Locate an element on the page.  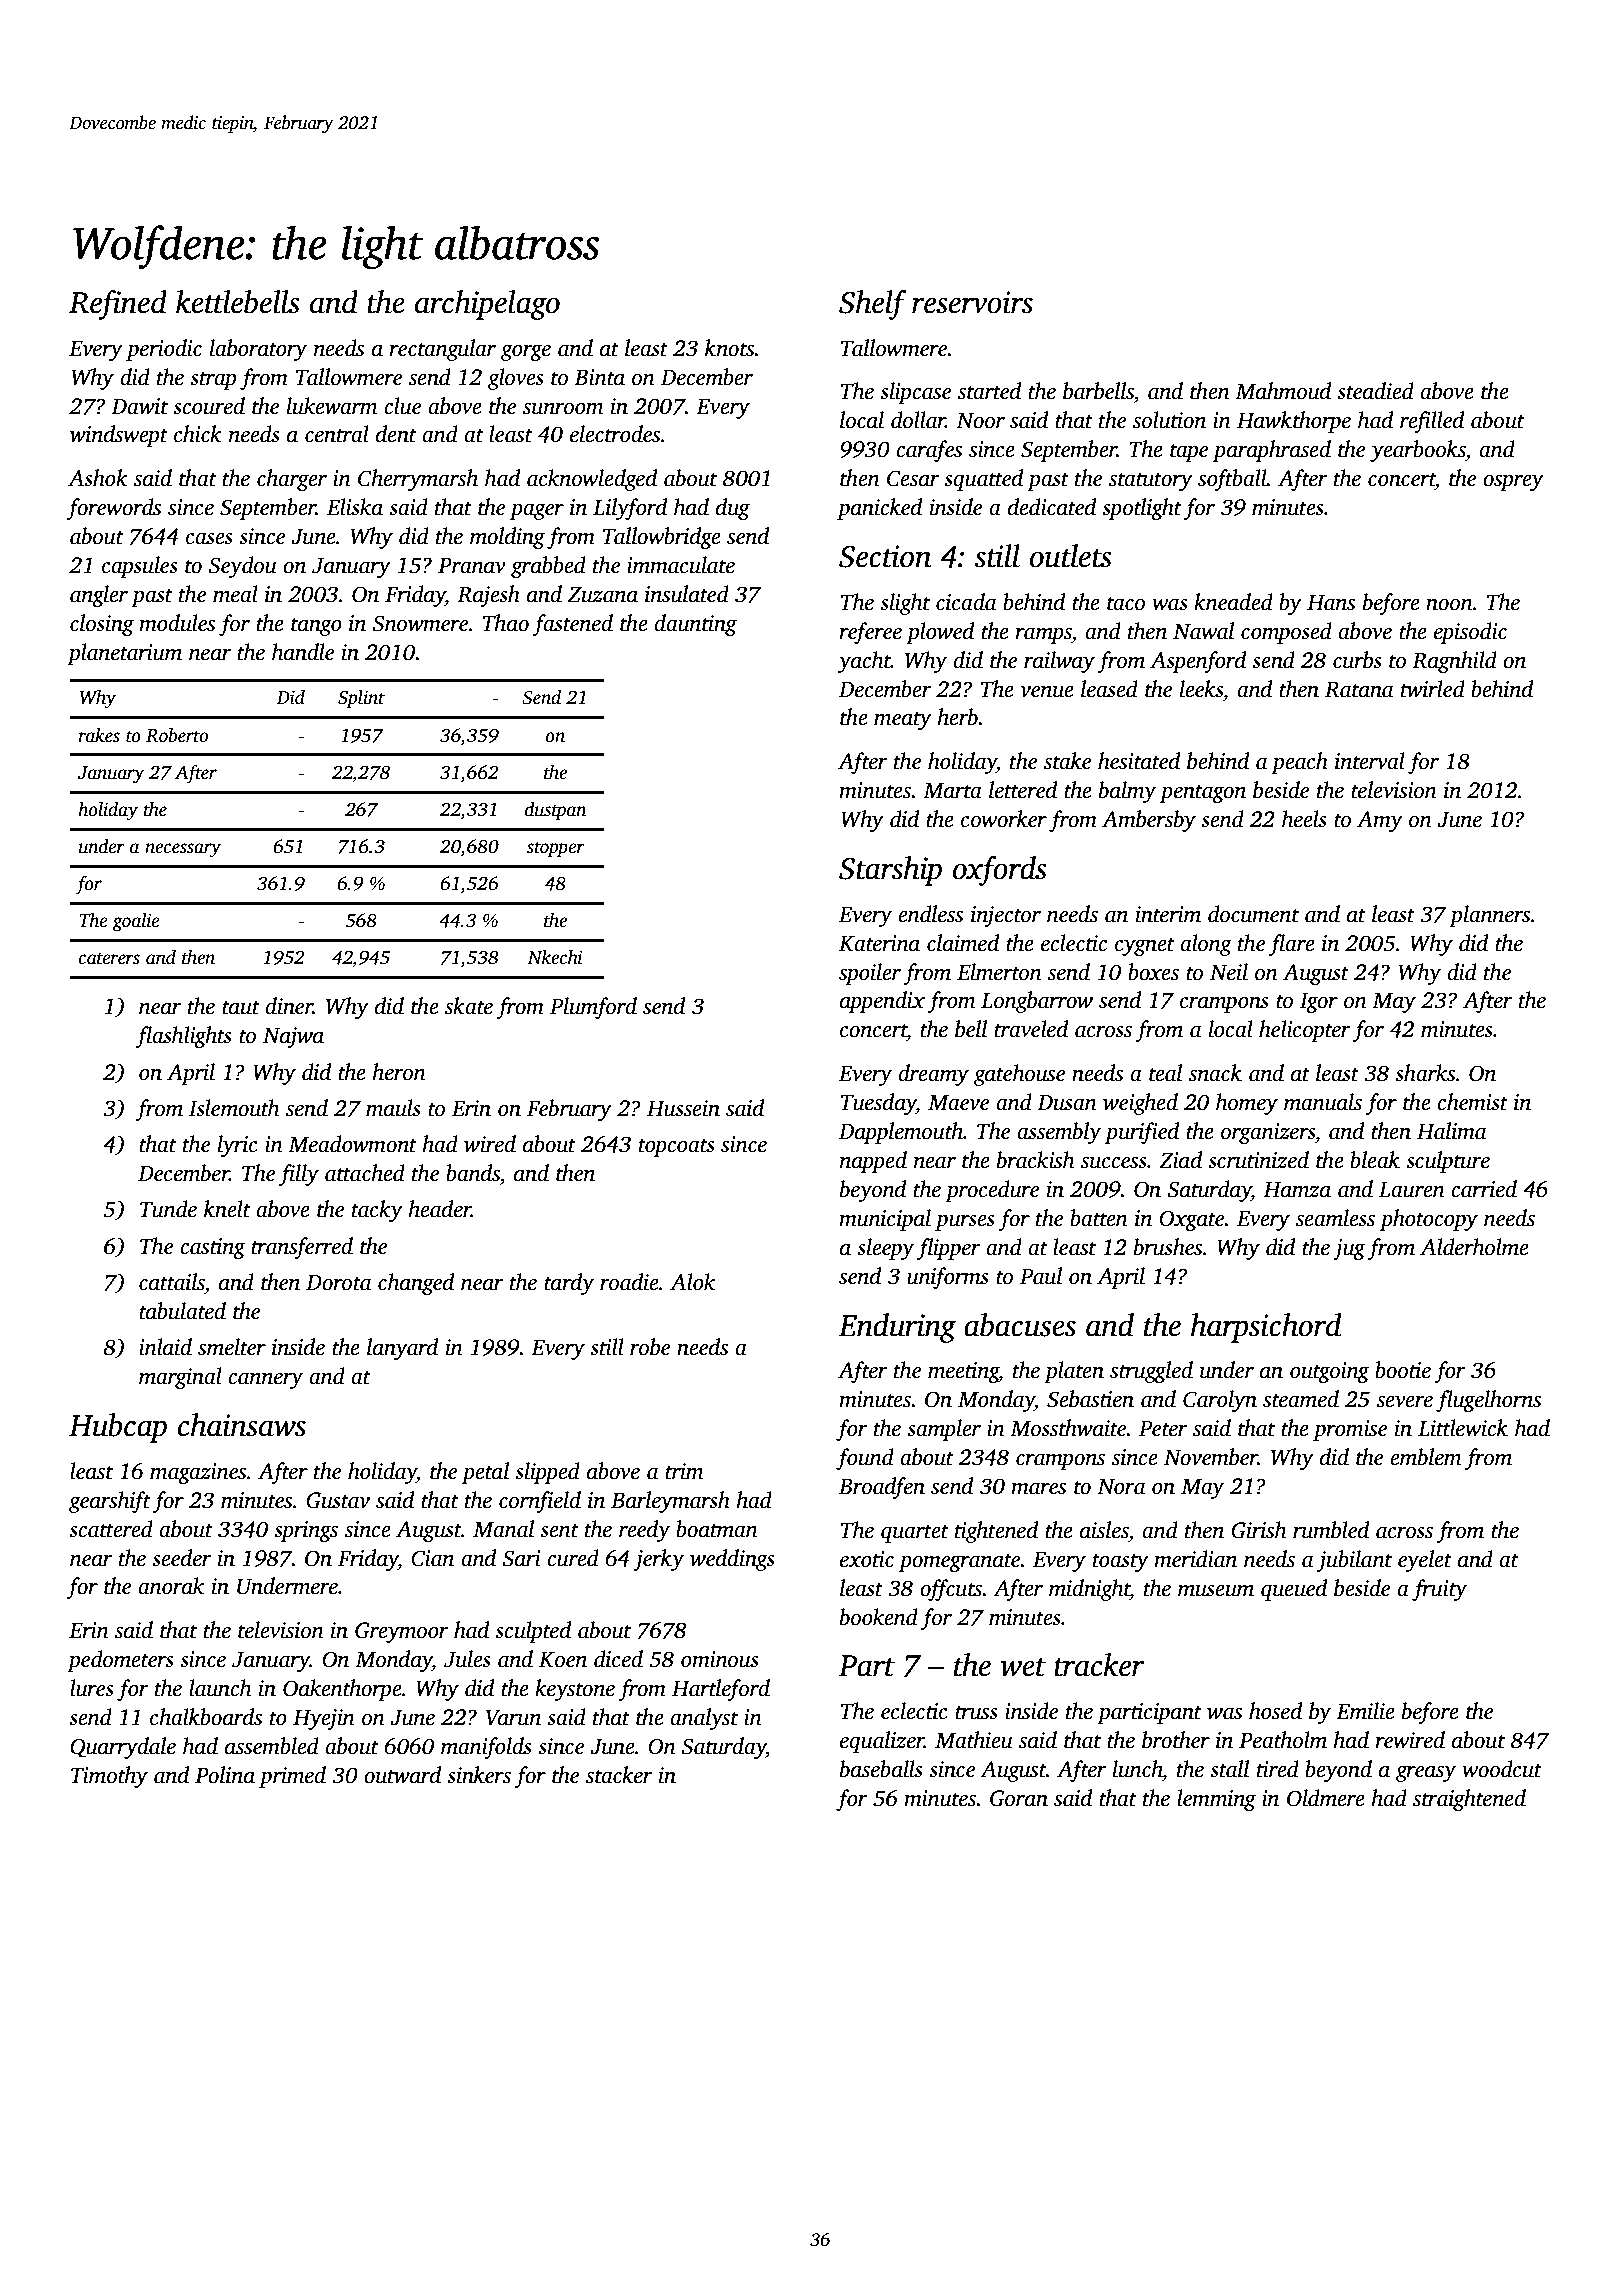
weighed is located at coordinates (1140, 1104).
